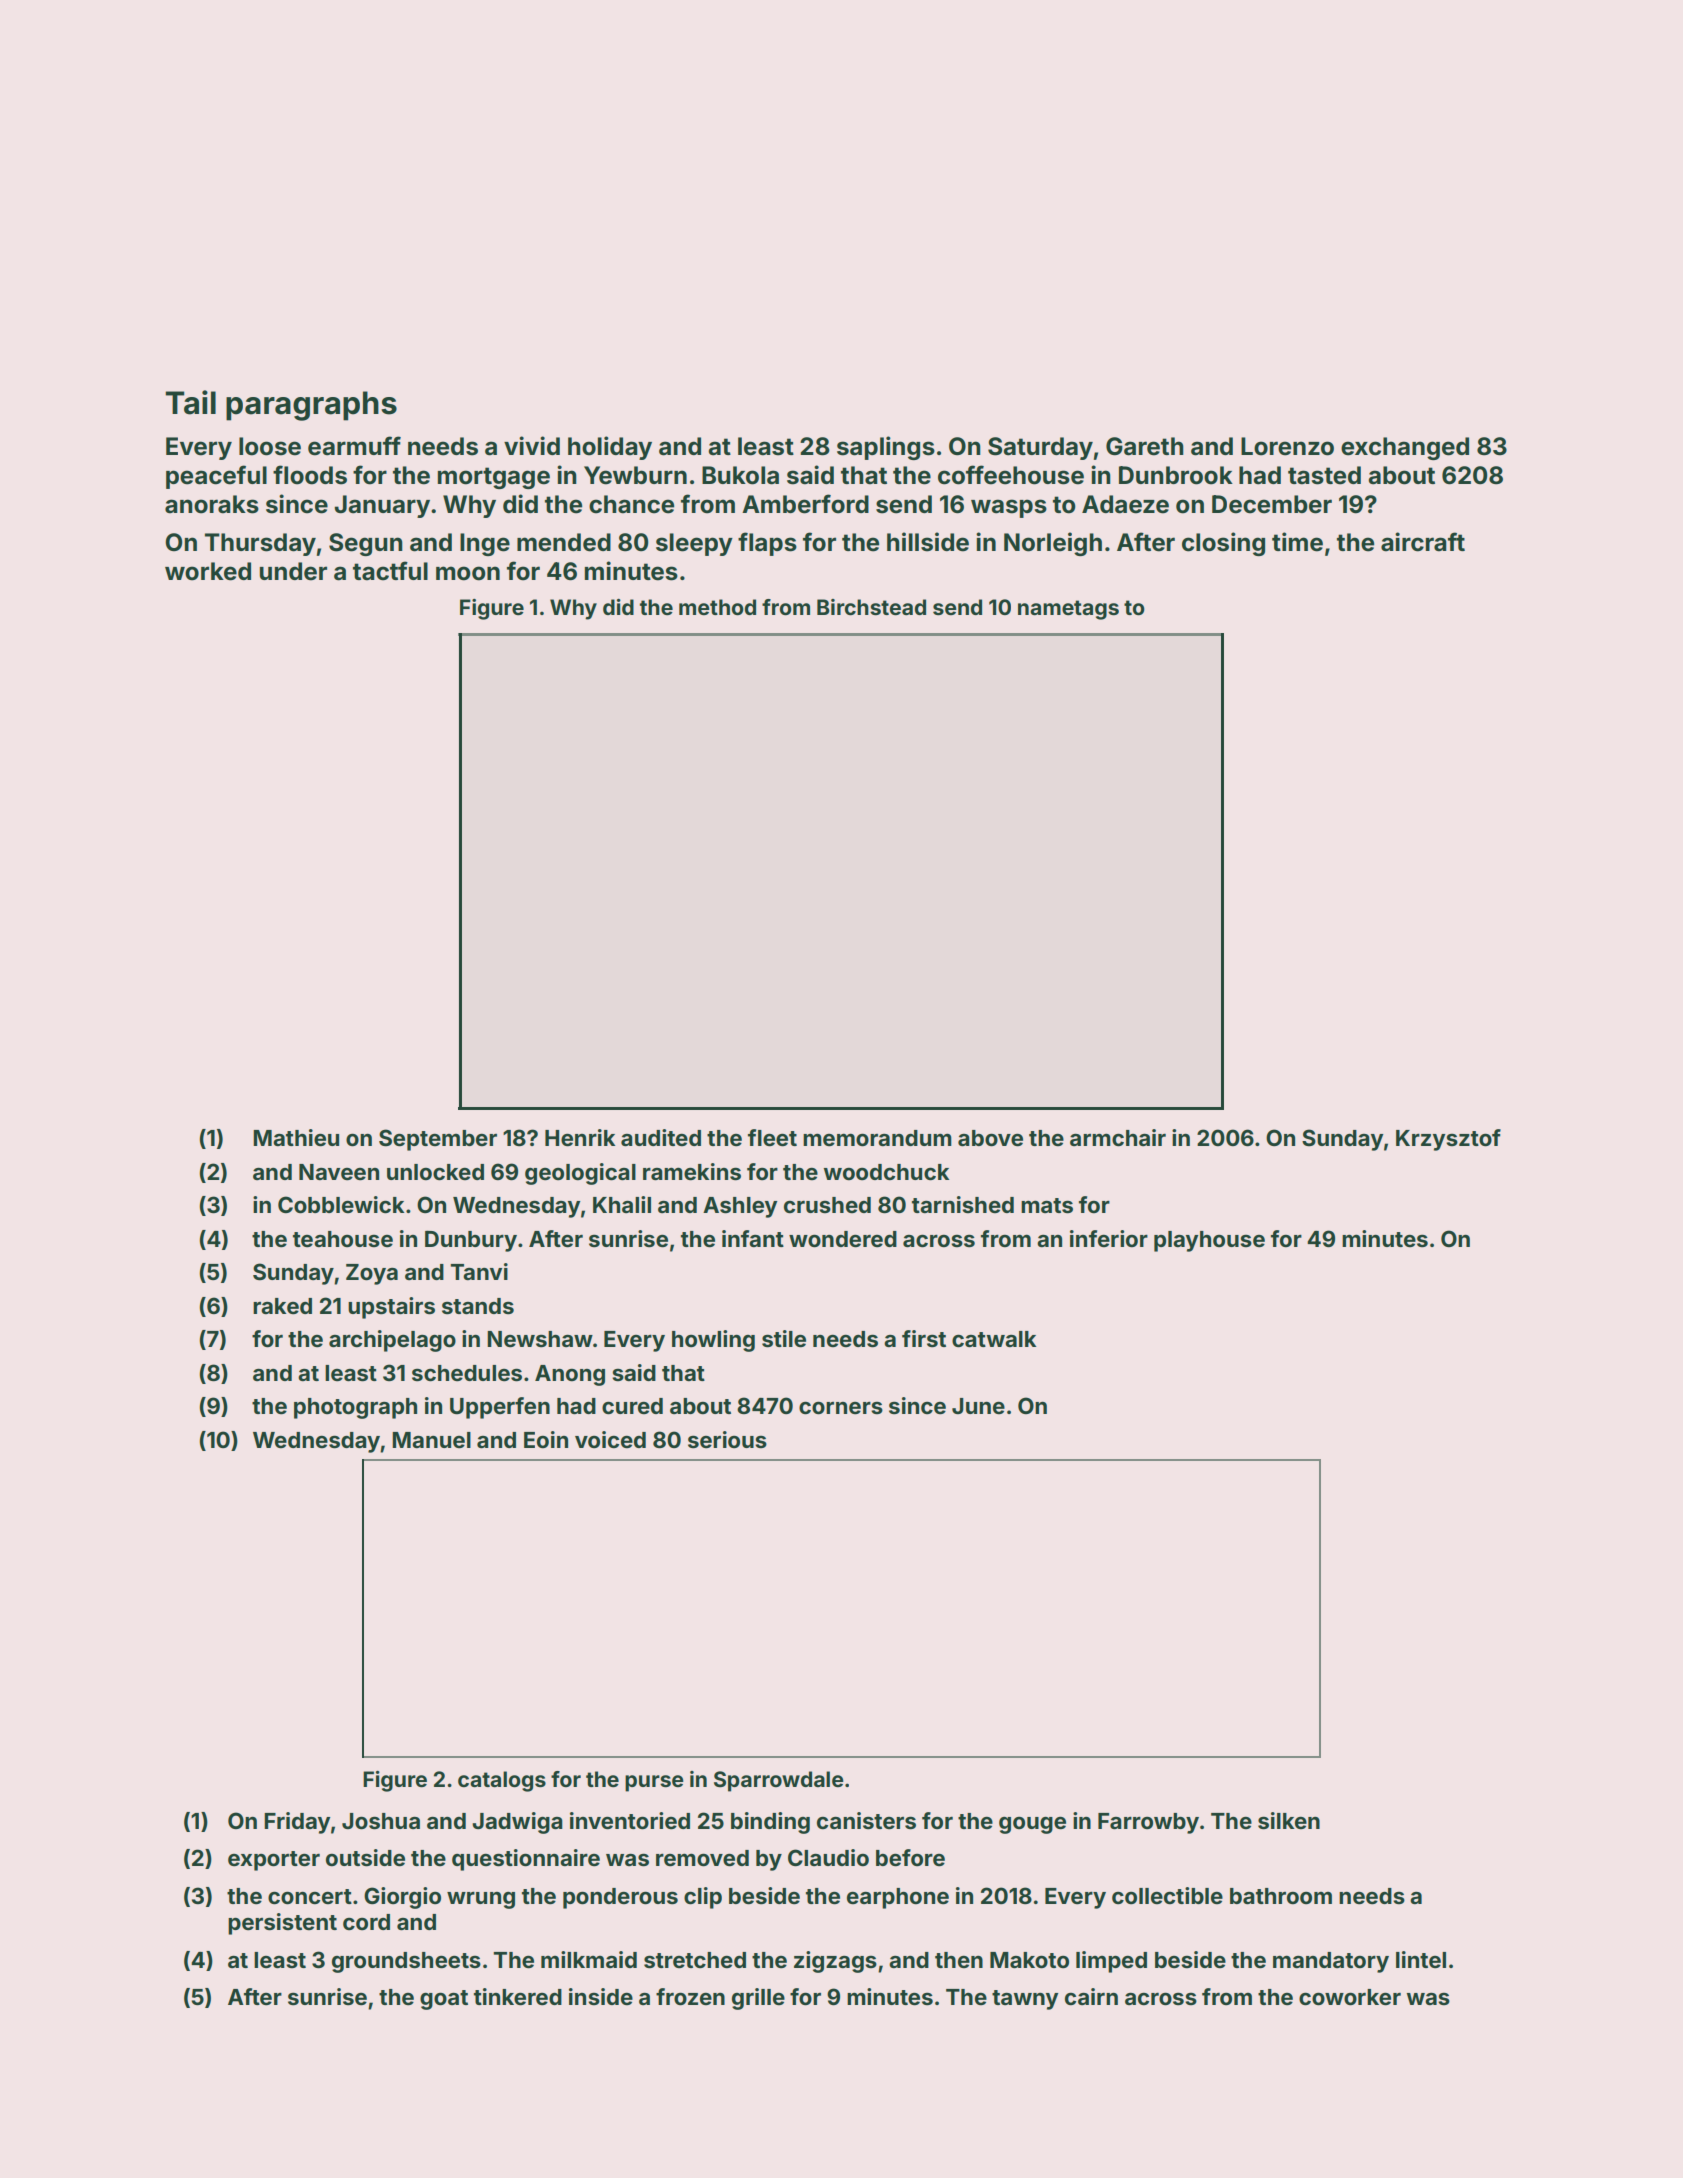  Describe the element at coordinates (978, 1406) in the document. I see `June` at that location.
